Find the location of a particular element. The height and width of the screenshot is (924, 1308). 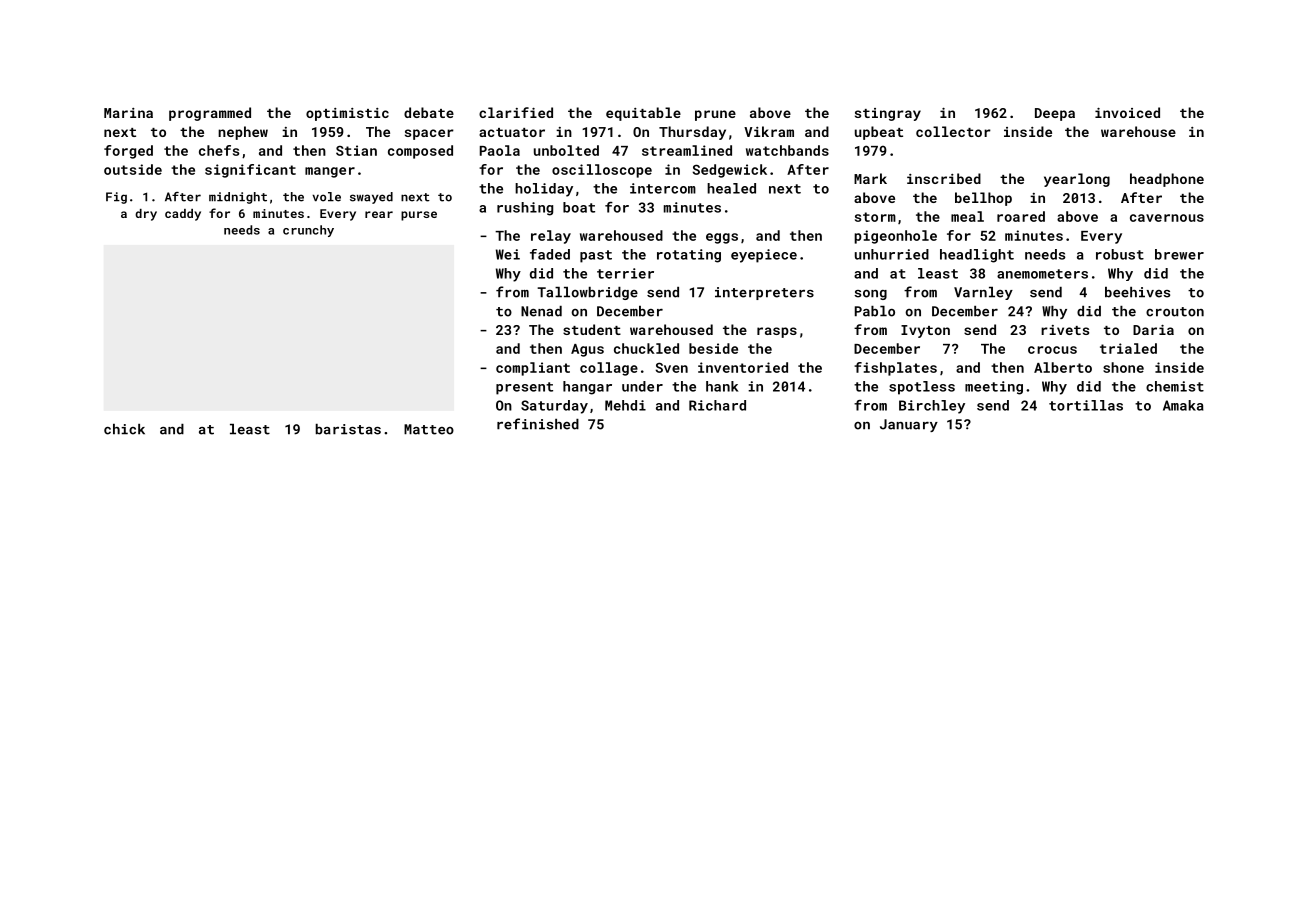

healed is located at coordinates (731, 188).
